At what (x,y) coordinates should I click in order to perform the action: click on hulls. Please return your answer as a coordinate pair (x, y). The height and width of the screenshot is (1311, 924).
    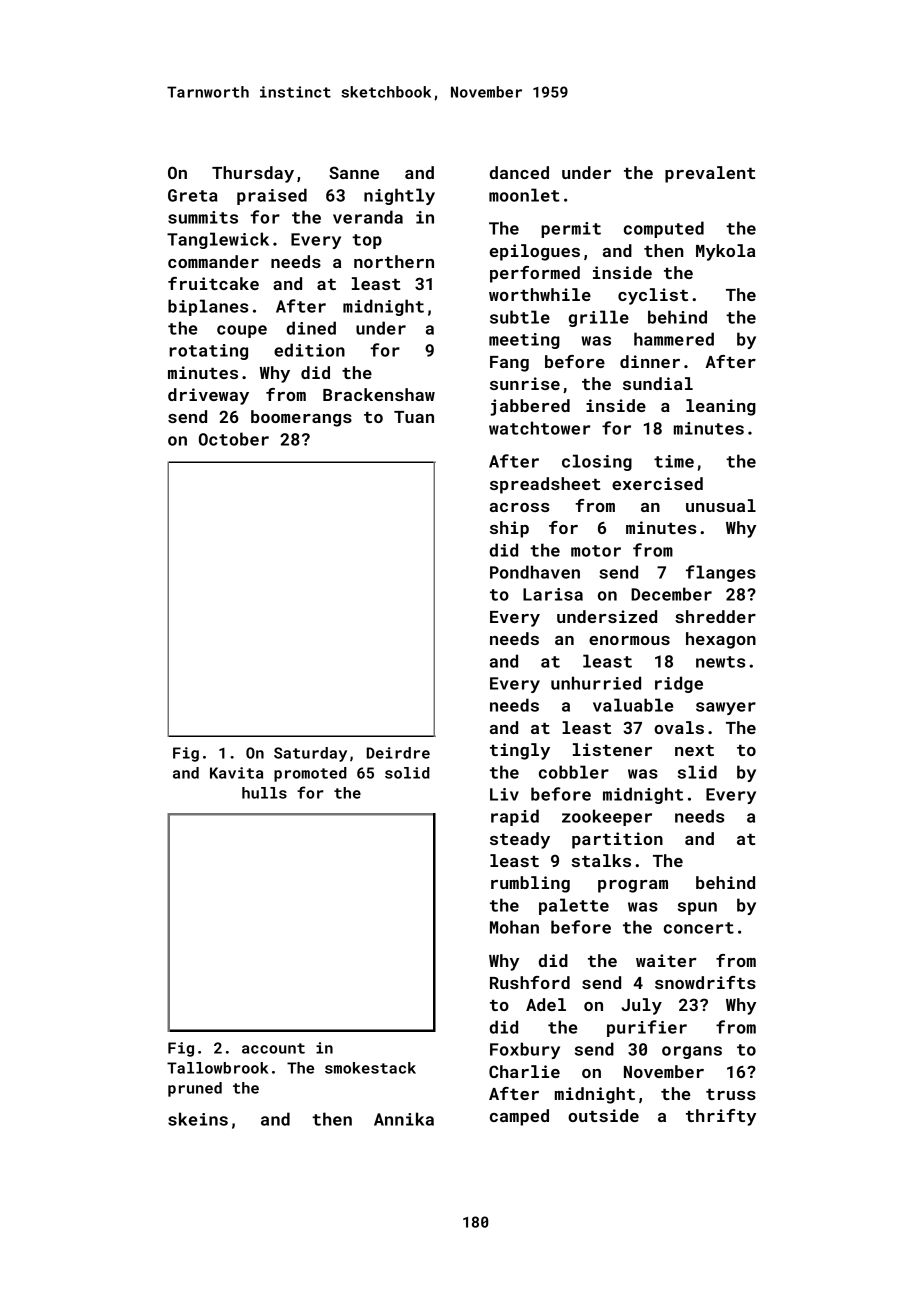
    Looking at the image, I should click on (264, 793).
